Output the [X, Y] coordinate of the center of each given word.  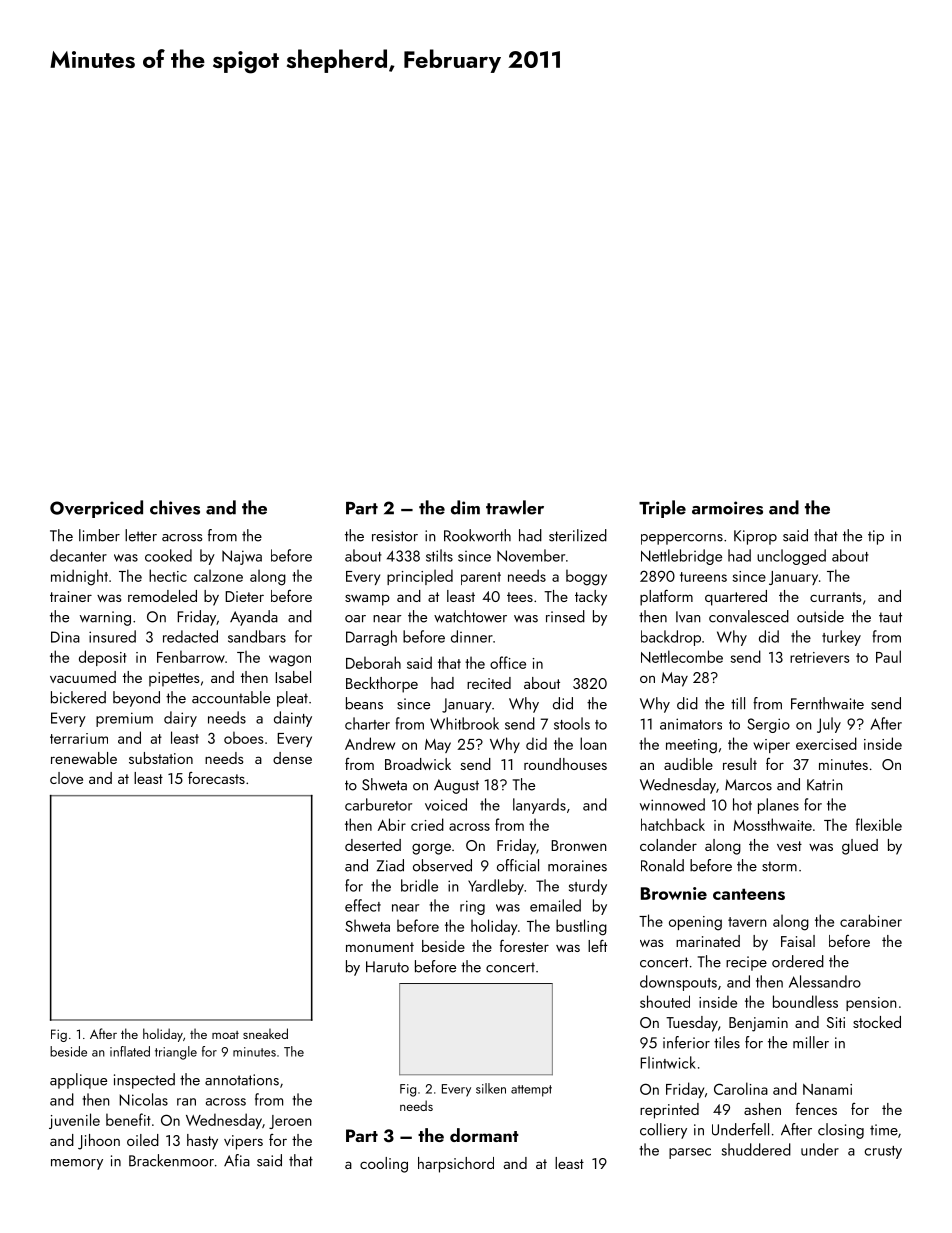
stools [572, 723]
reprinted [669, 1111]
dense [292, 758]
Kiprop [755, 537]
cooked [168, 555]
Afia [237, 1160]
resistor [395, 536]
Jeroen [290, 1122]
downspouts [678, 983]
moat [225, 1035]
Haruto [387, 967]
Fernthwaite [827, 703]
